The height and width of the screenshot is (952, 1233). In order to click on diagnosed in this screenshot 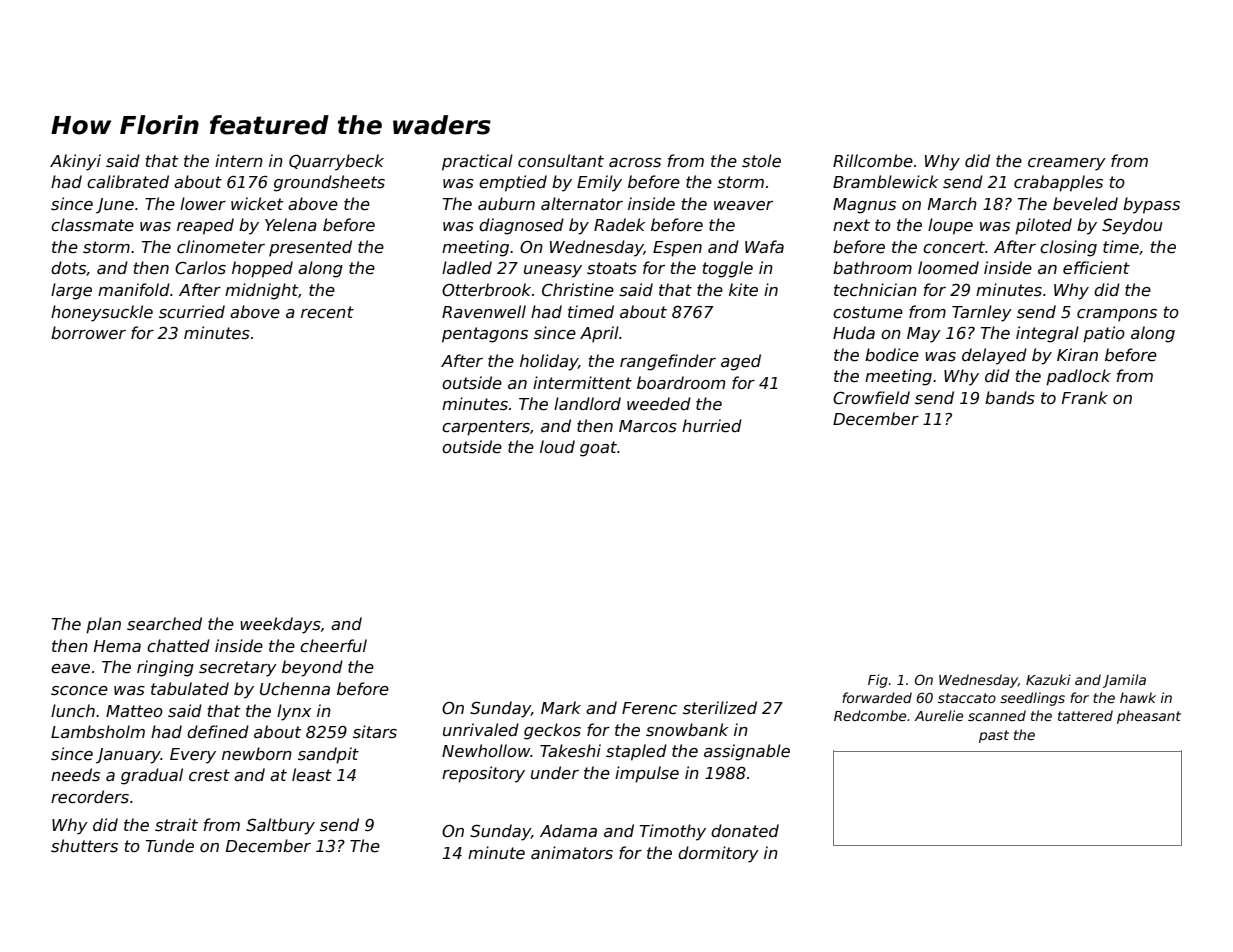, I will do `click(521, 226)`.
